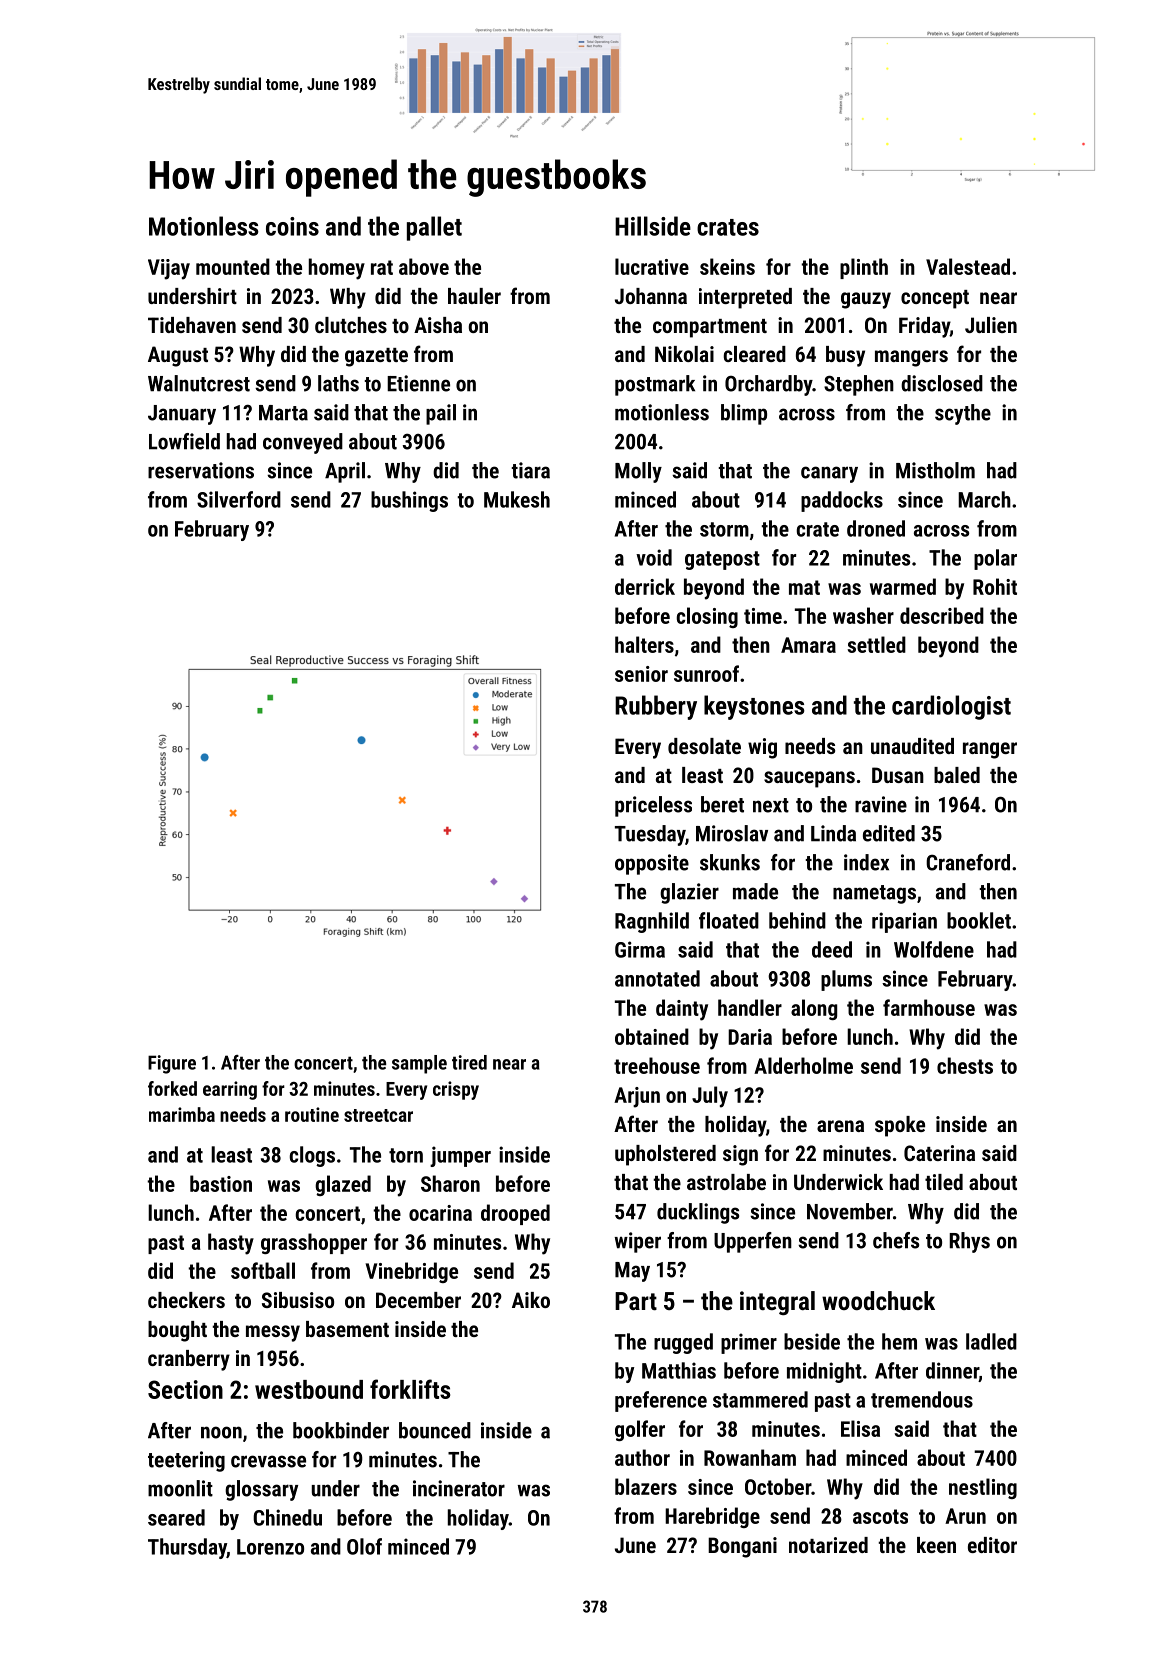  What do you see at coordinates (754, 707) in the screenshot?
I see `keystones` at bounding box center [754, 707].
